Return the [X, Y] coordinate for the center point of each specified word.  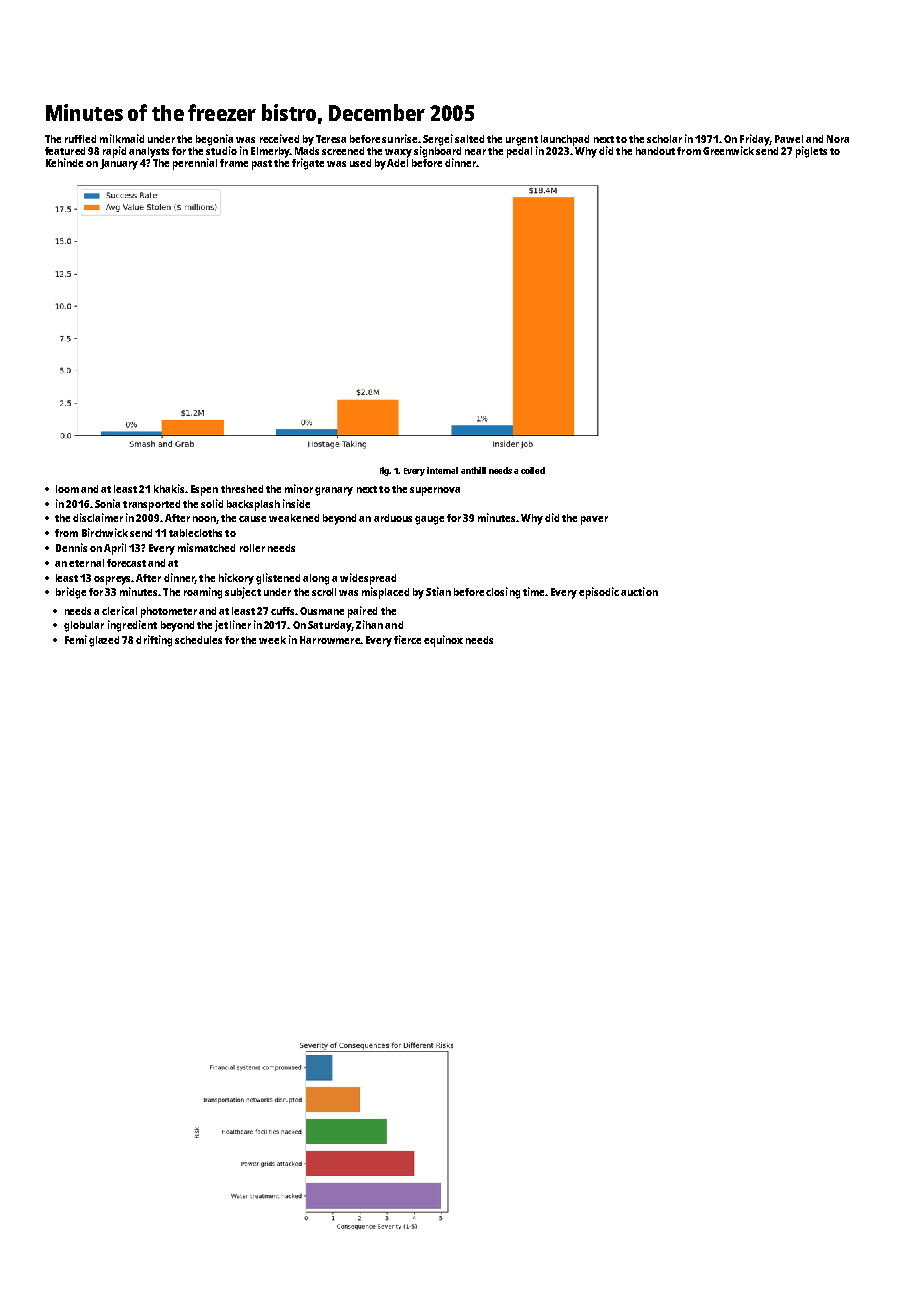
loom [67, 489]
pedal [519, 152]
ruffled [80, 139]
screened [343, 151]
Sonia [107, 503]
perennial [195, 164]
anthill [473, 470]
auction [639, 591]
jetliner [233, 626]
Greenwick [728, 150]
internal [442, 470]
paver [594, 520]
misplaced [385, 593]
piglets [811, 152]
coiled [533, 470]
